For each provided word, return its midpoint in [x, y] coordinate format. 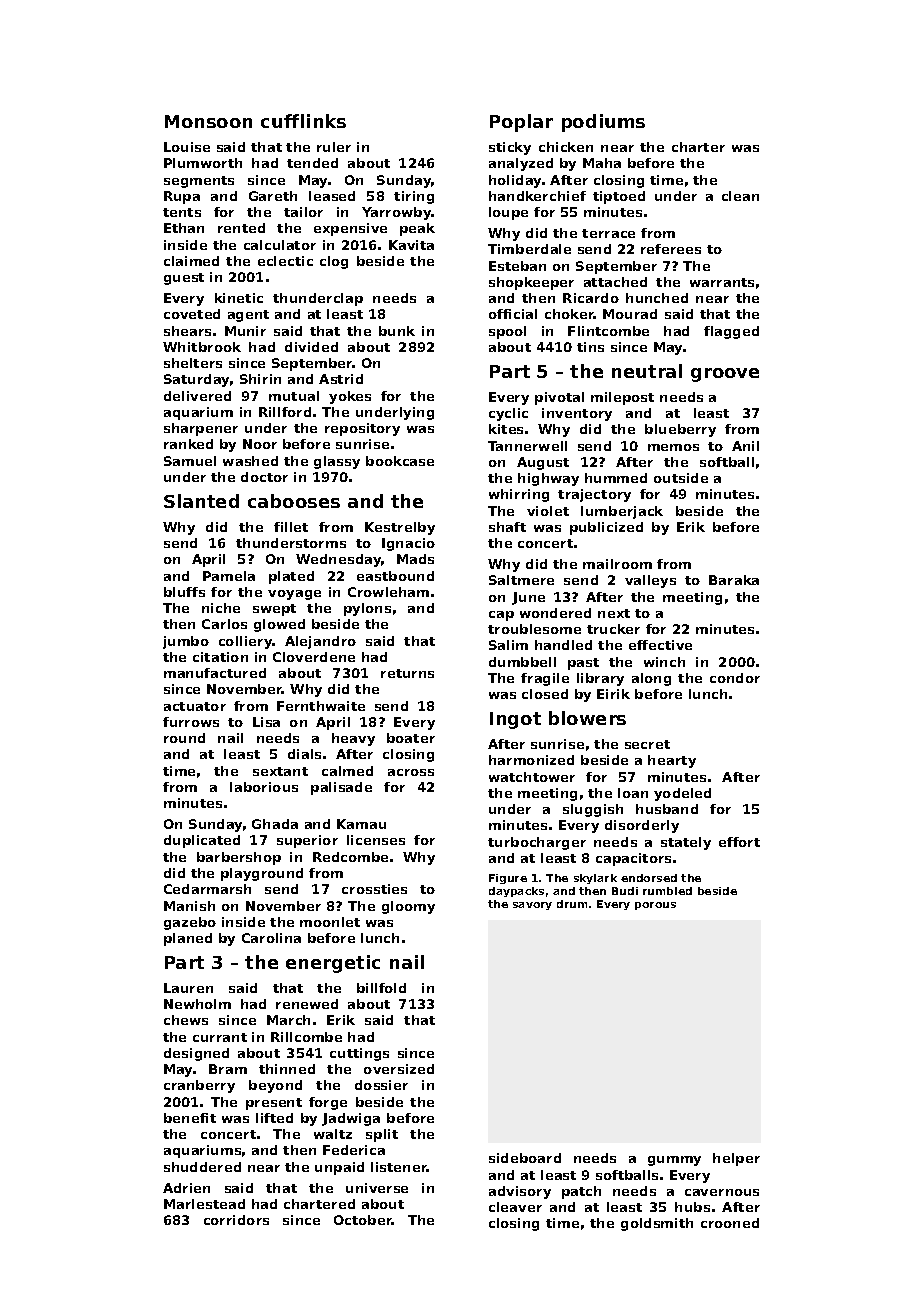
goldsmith [657, 1224]
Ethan [184, 228]
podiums [603, 123]
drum [572, 904]
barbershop [239, 858]
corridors [236, 1220]
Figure [508, 879]
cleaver [515, 1207]
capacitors [633, 859]
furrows [191, 722]
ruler [334, 147]
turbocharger [537, 843]
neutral [647, 371]
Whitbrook [202, 347]
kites [506, 429]
